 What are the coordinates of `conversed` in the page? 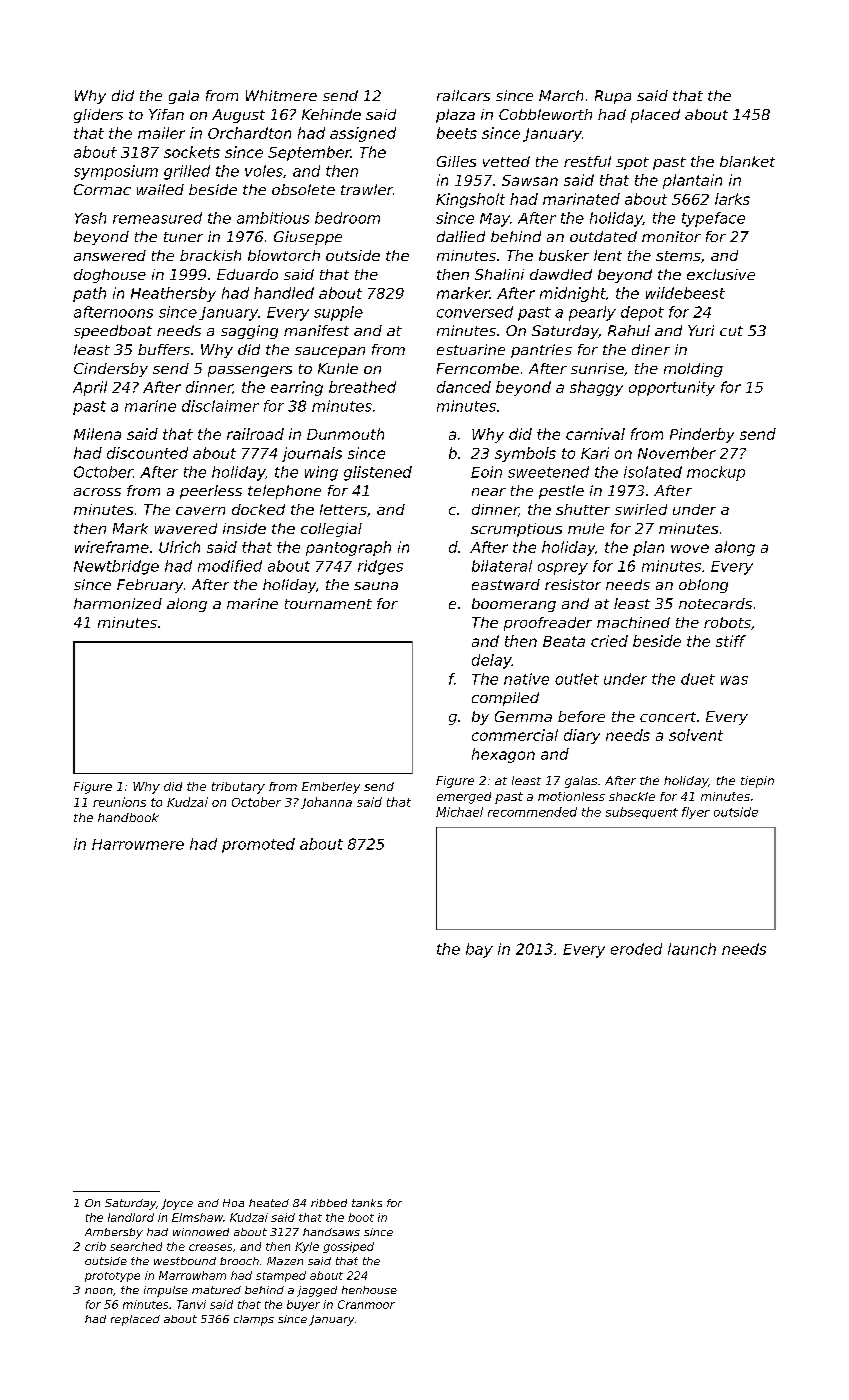 It's located at (475, 312).
